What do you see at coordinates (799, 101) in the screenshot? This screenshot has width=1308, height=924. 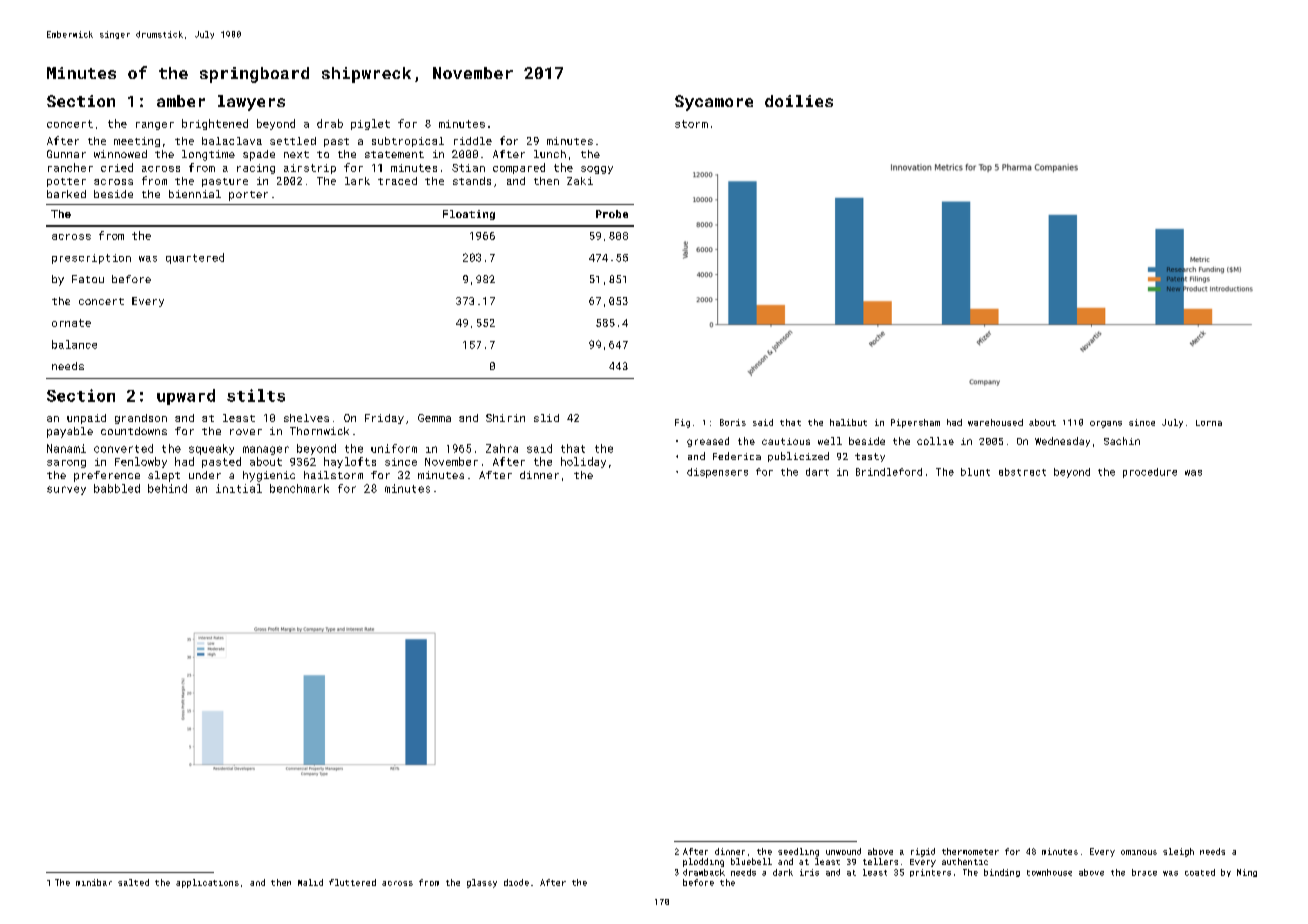 I see `doilies` at bounding box center [799, 101].
